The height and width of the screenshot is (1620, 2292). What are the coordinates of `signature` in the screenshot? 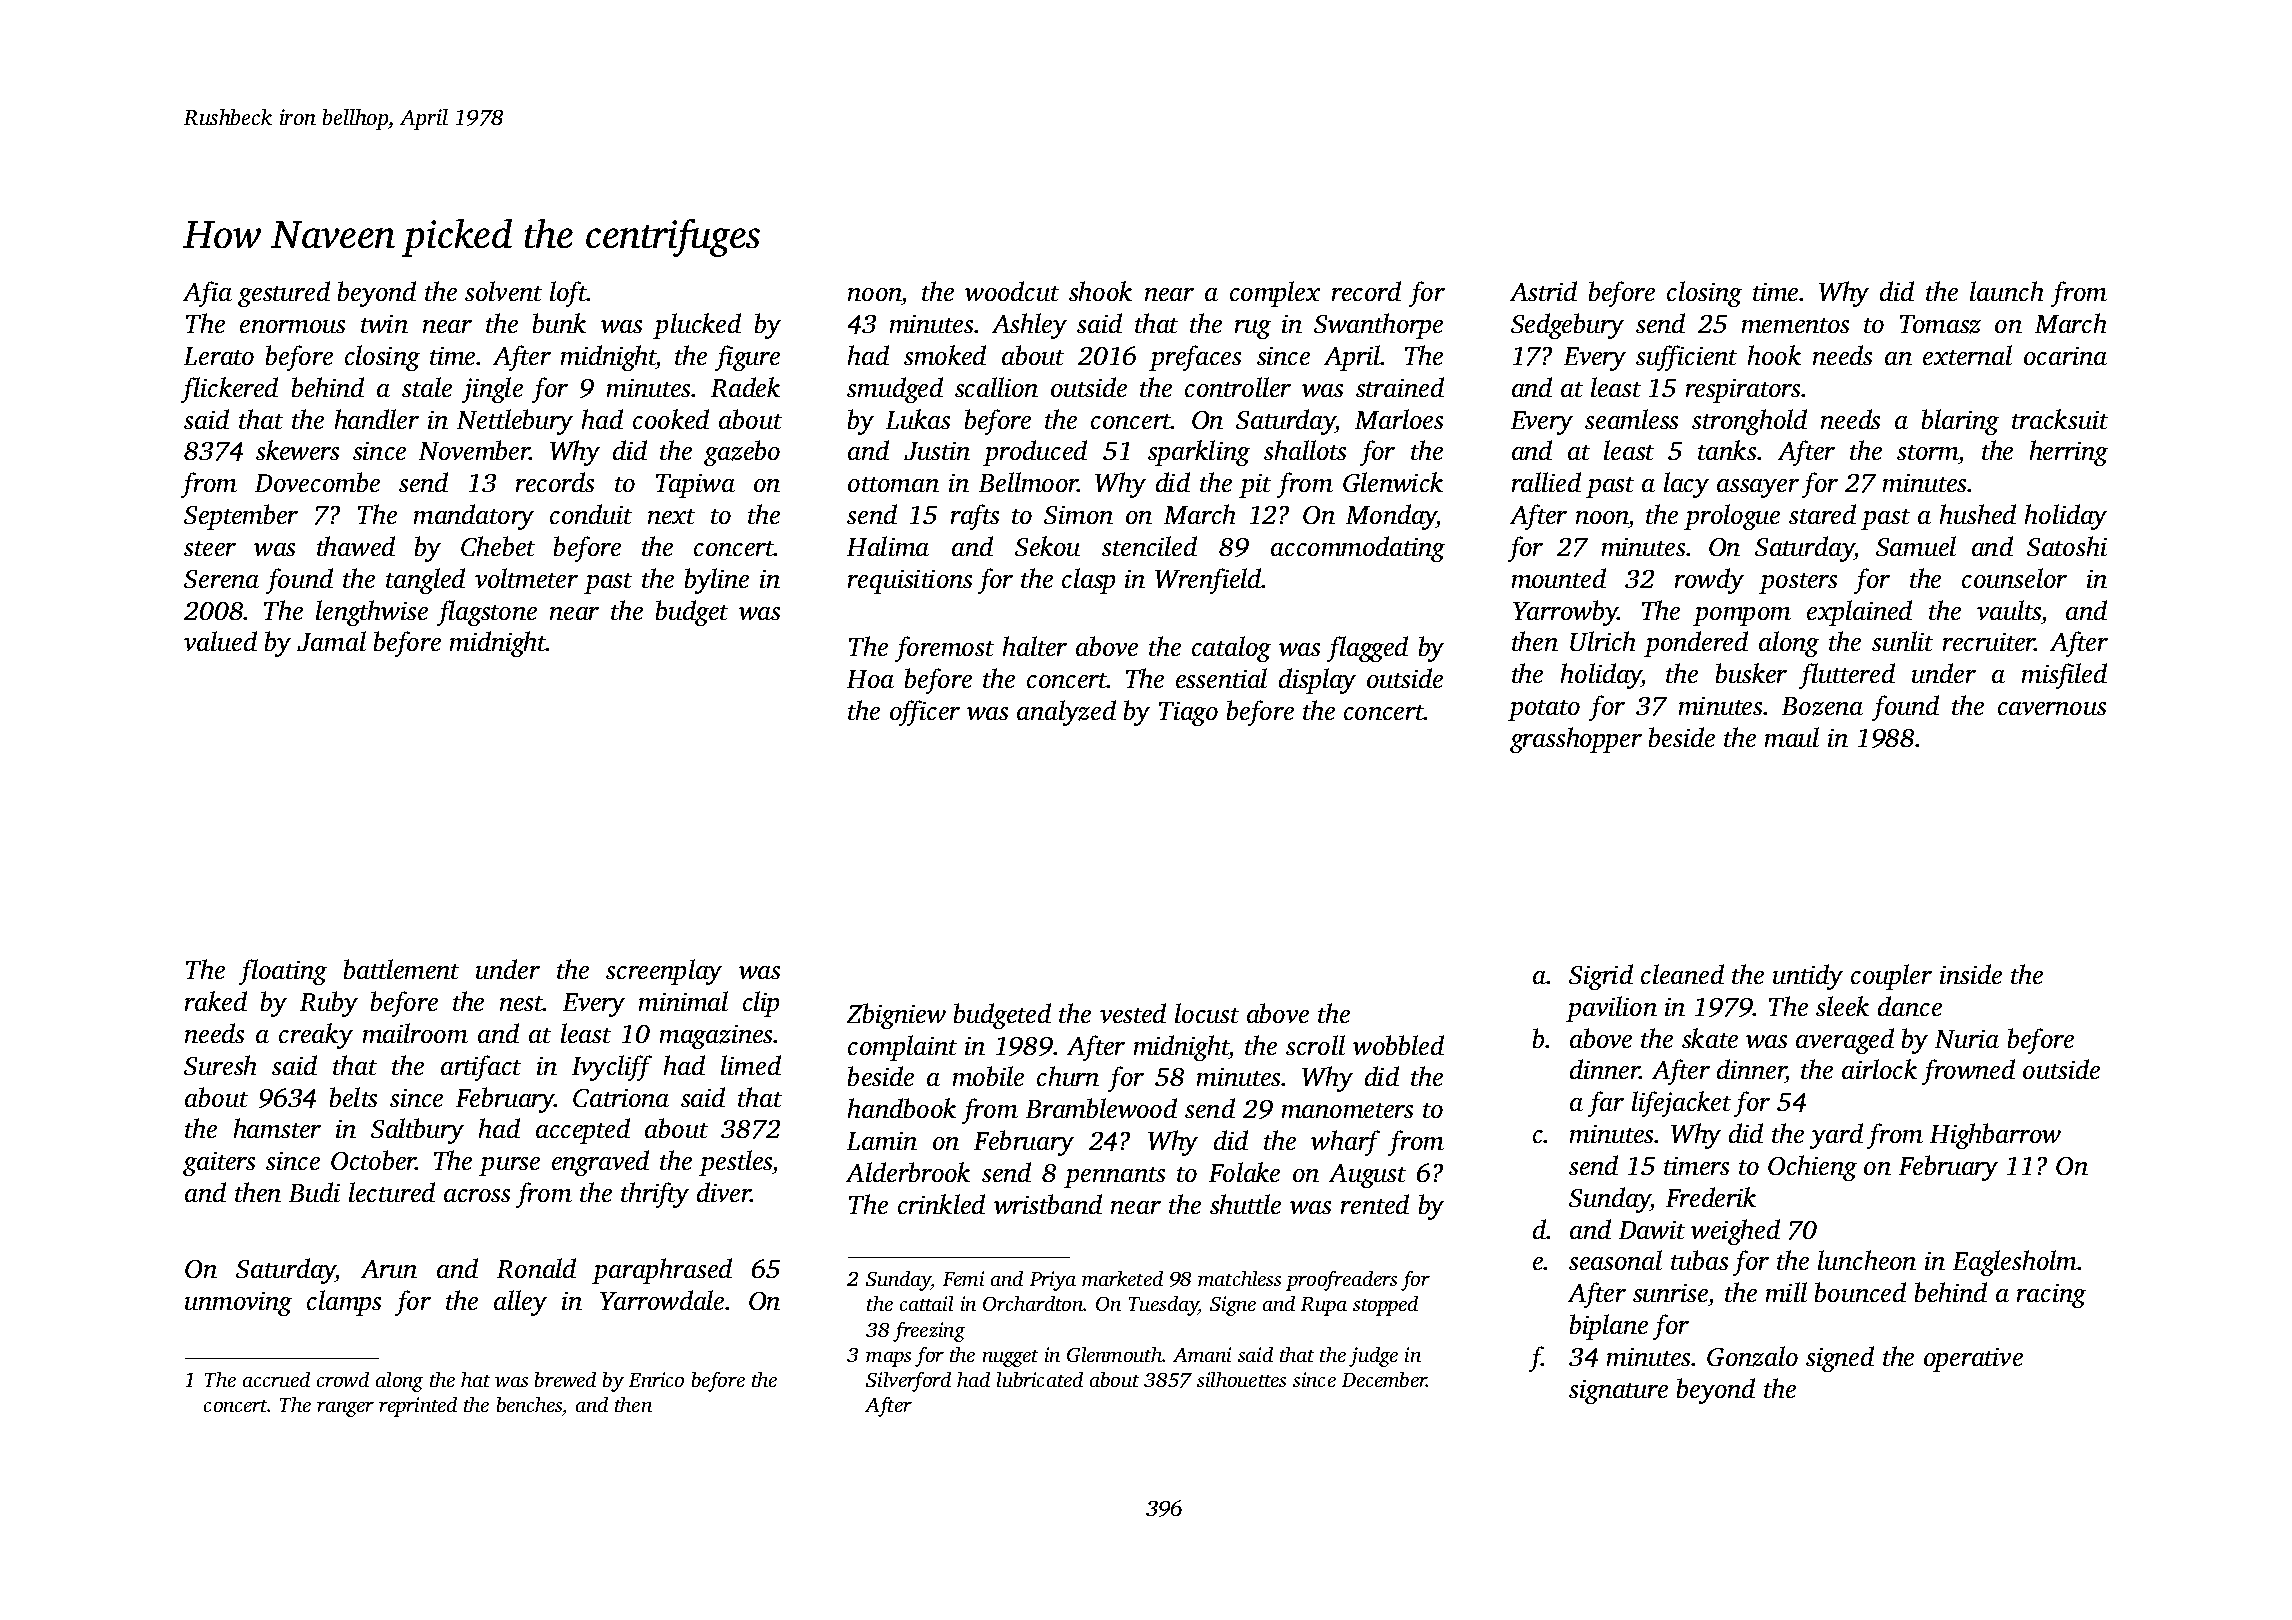 It's located at (1618, 1392).
